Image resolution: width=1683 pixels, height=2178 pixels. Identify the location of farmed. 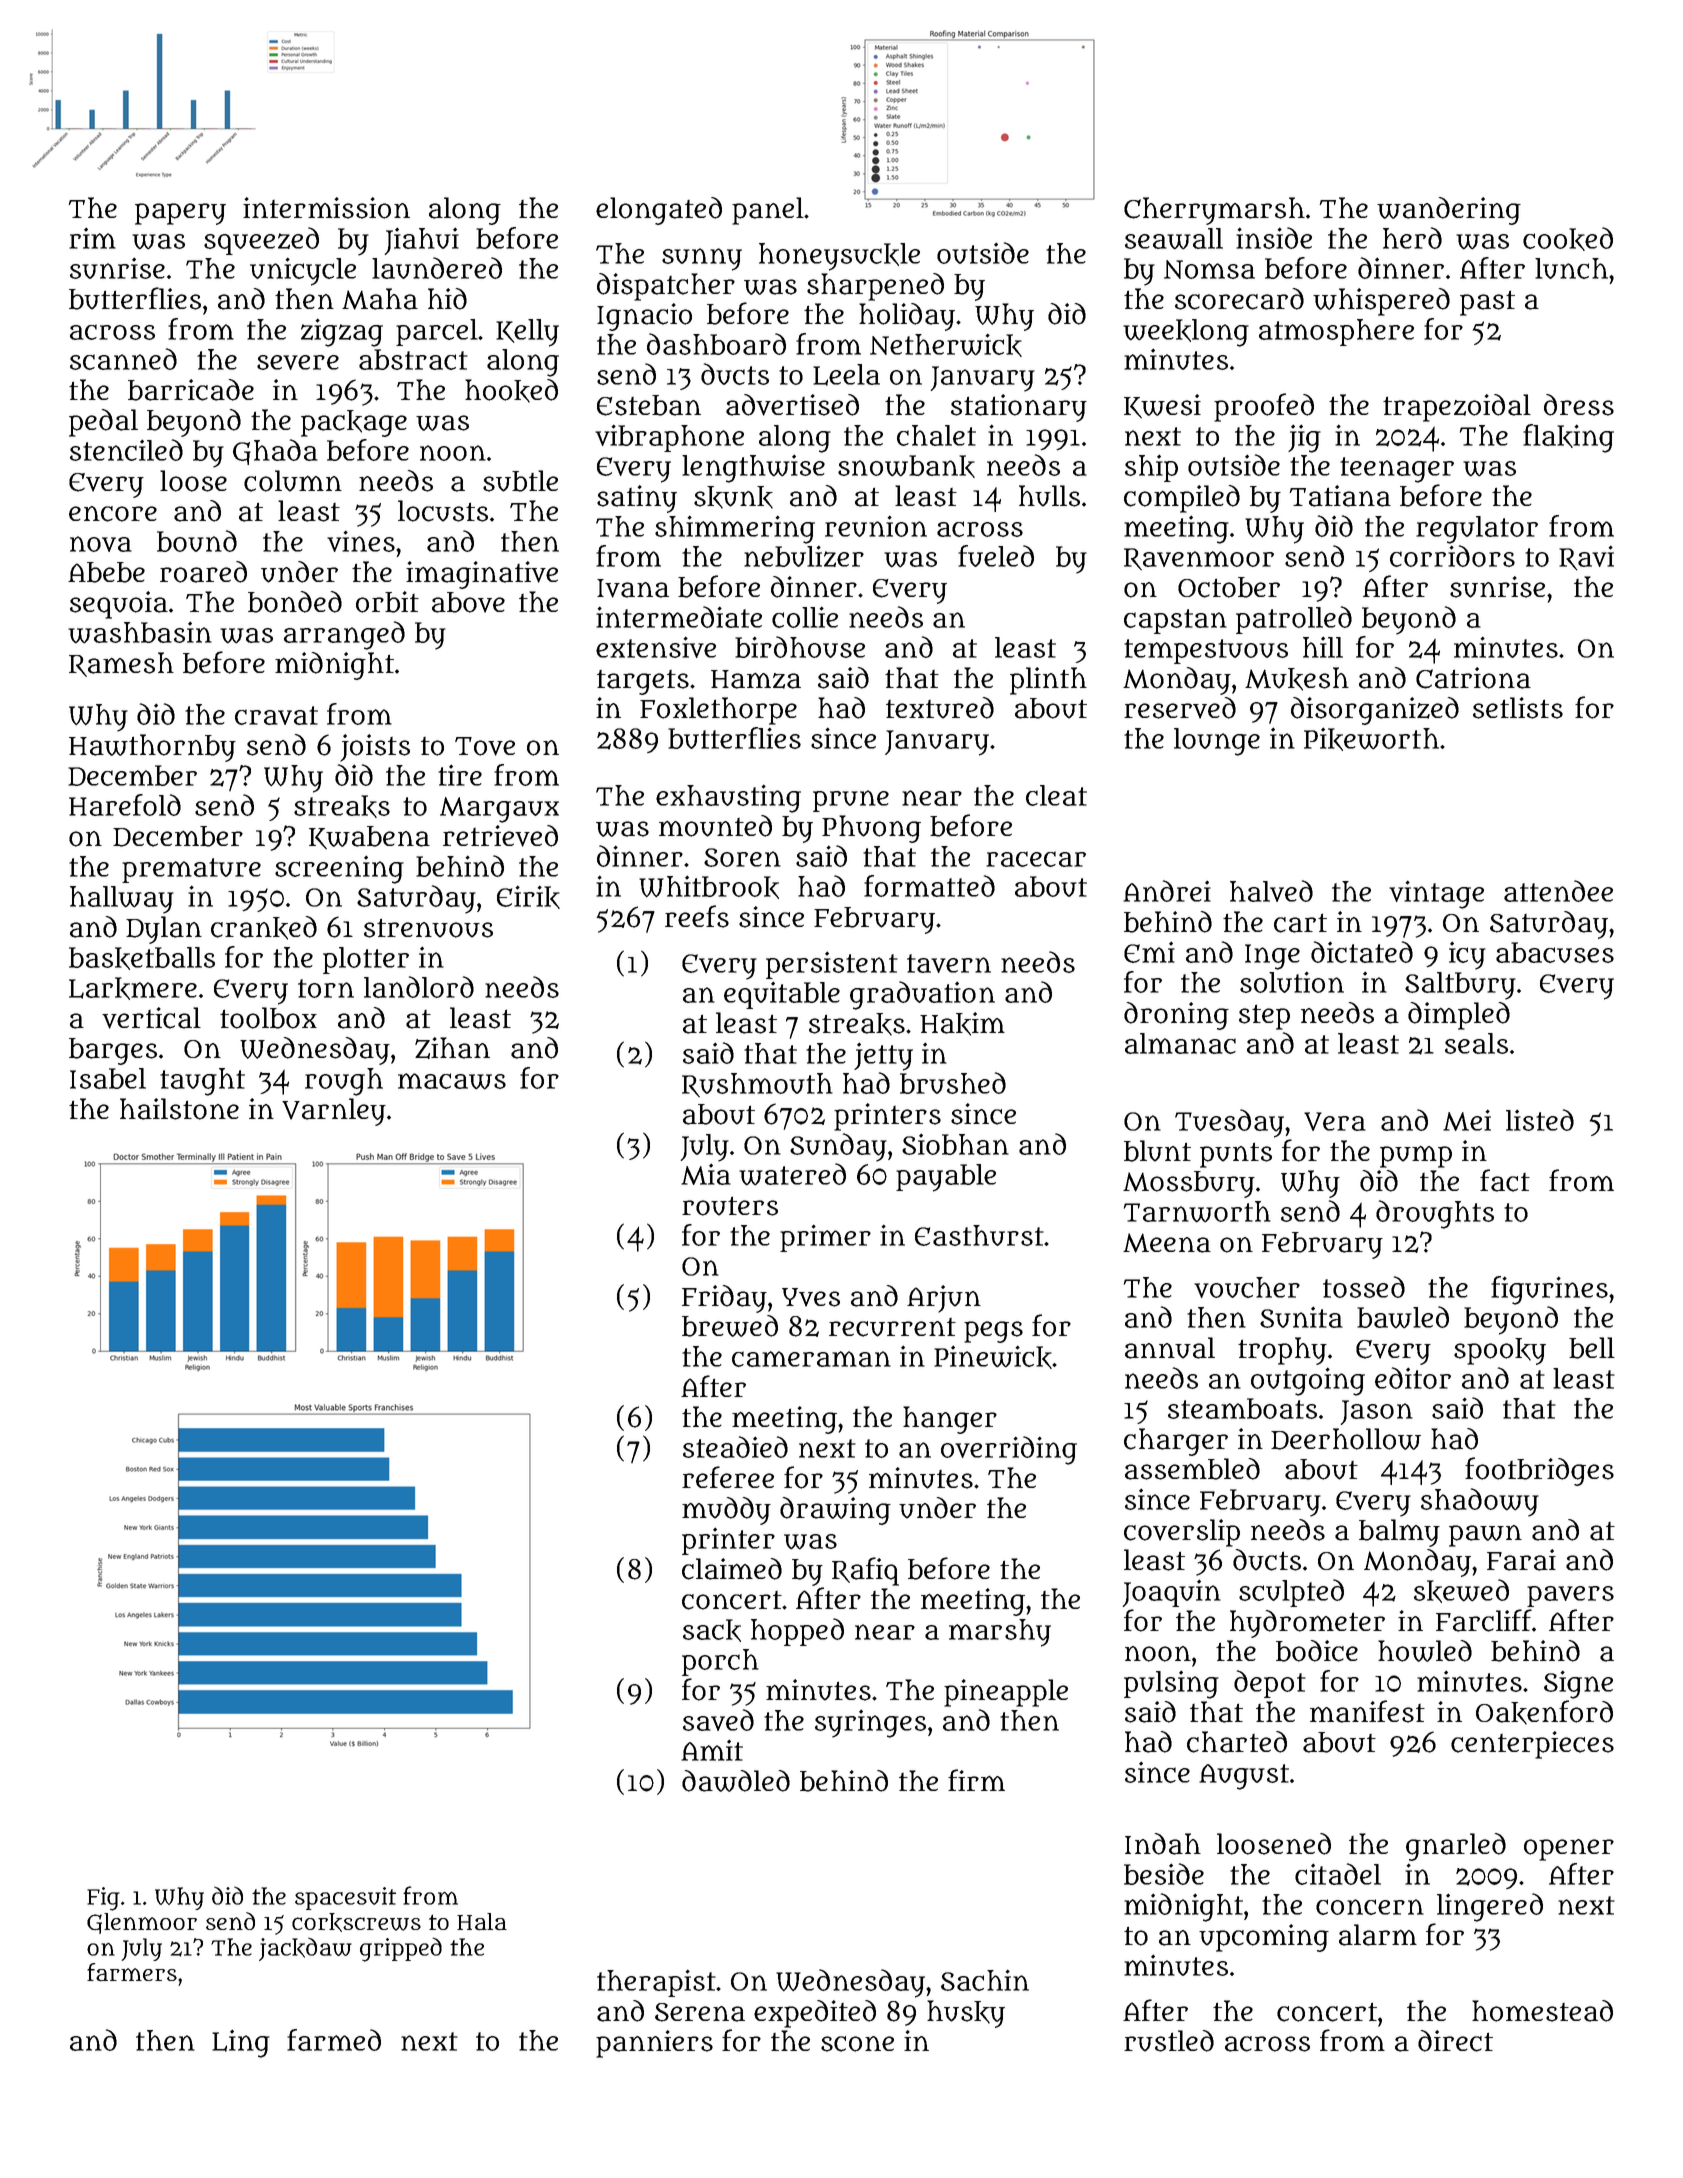
(334, 2040).
